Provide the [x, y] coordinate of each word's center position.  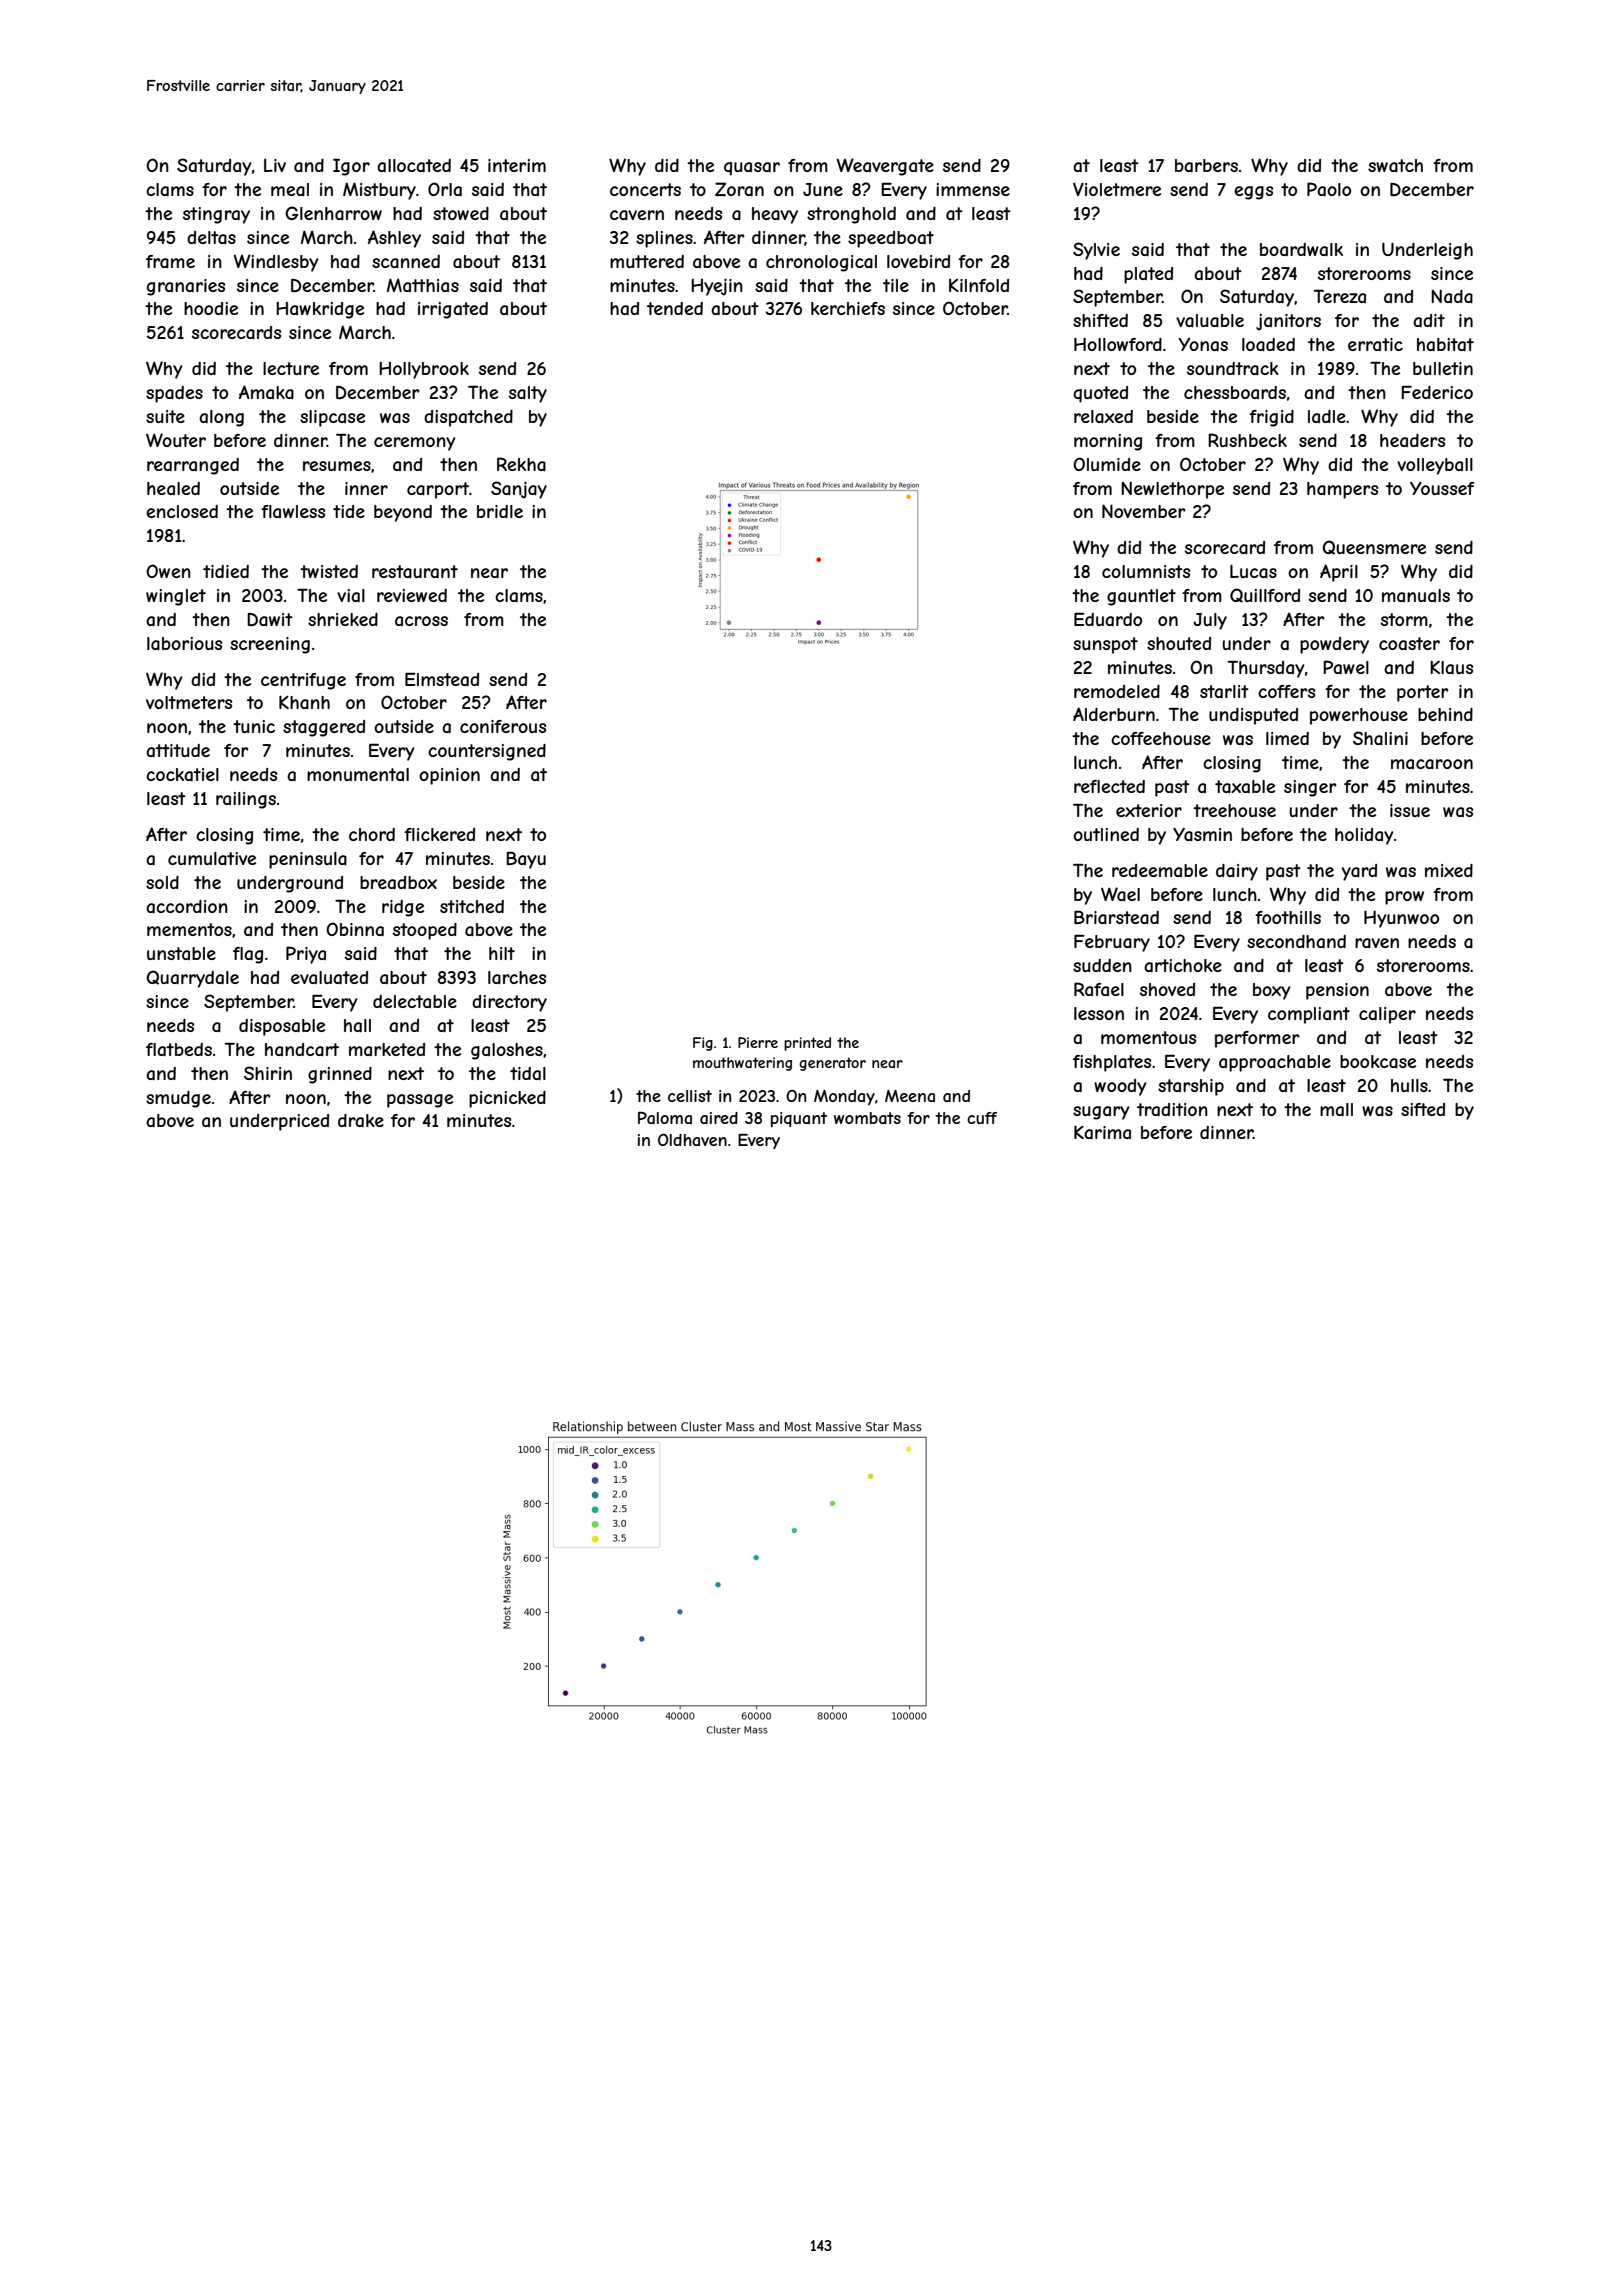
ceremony [415, 444]
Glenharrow [333, 213]
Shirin [268, 1073]
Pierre [758, 1042]
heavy [775, 215]
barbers [1206, 165]
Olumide [1107, 464]
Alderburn [1114, 714]
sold [162, 882]
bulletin [1443, 368]
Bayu [526, 860]
